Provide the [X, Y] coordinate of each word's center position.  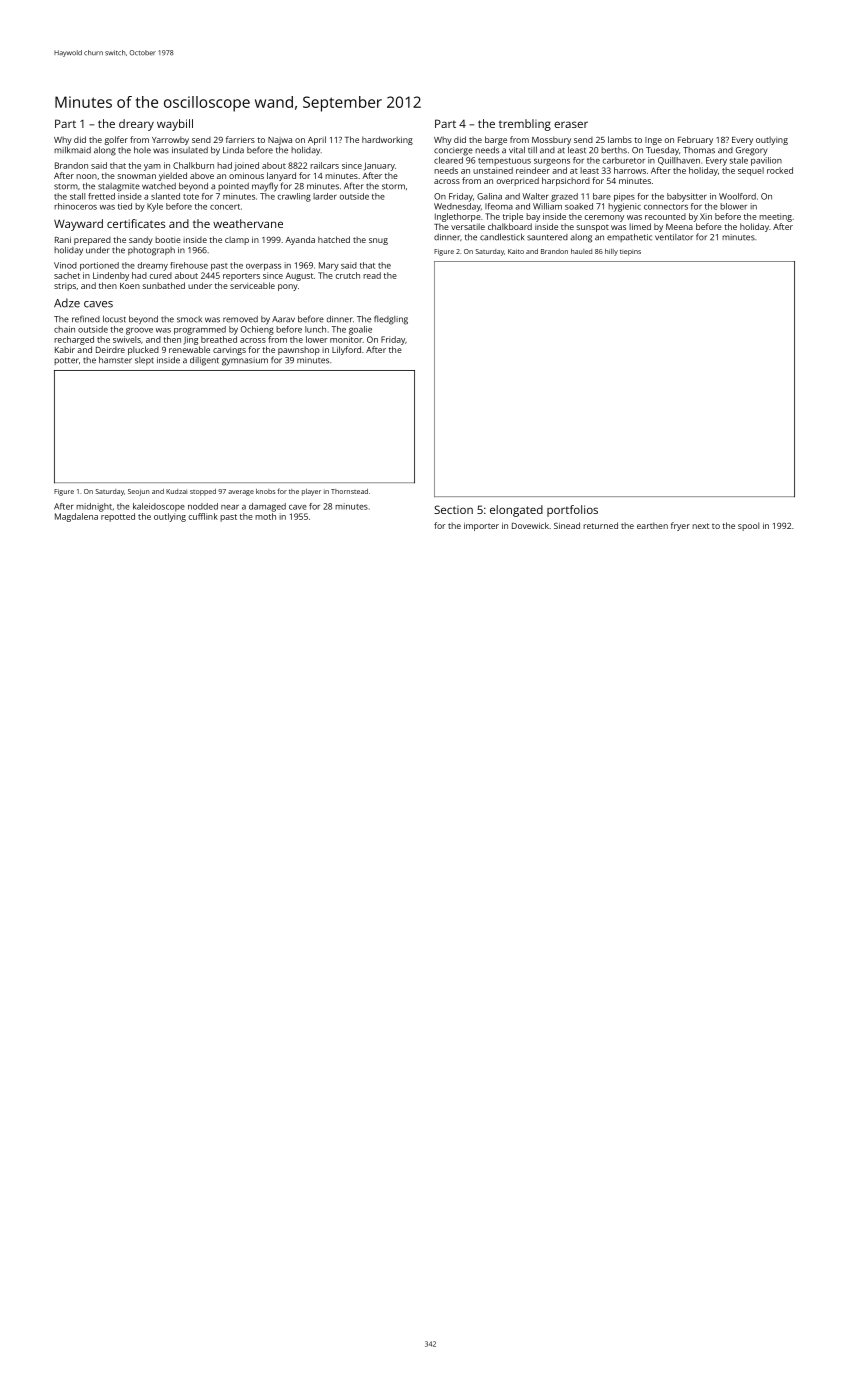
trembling [525, 125]
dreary [136, 125]
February [695, 140]
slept [144, 361]
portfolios [572, 511]
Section [453, 509]
